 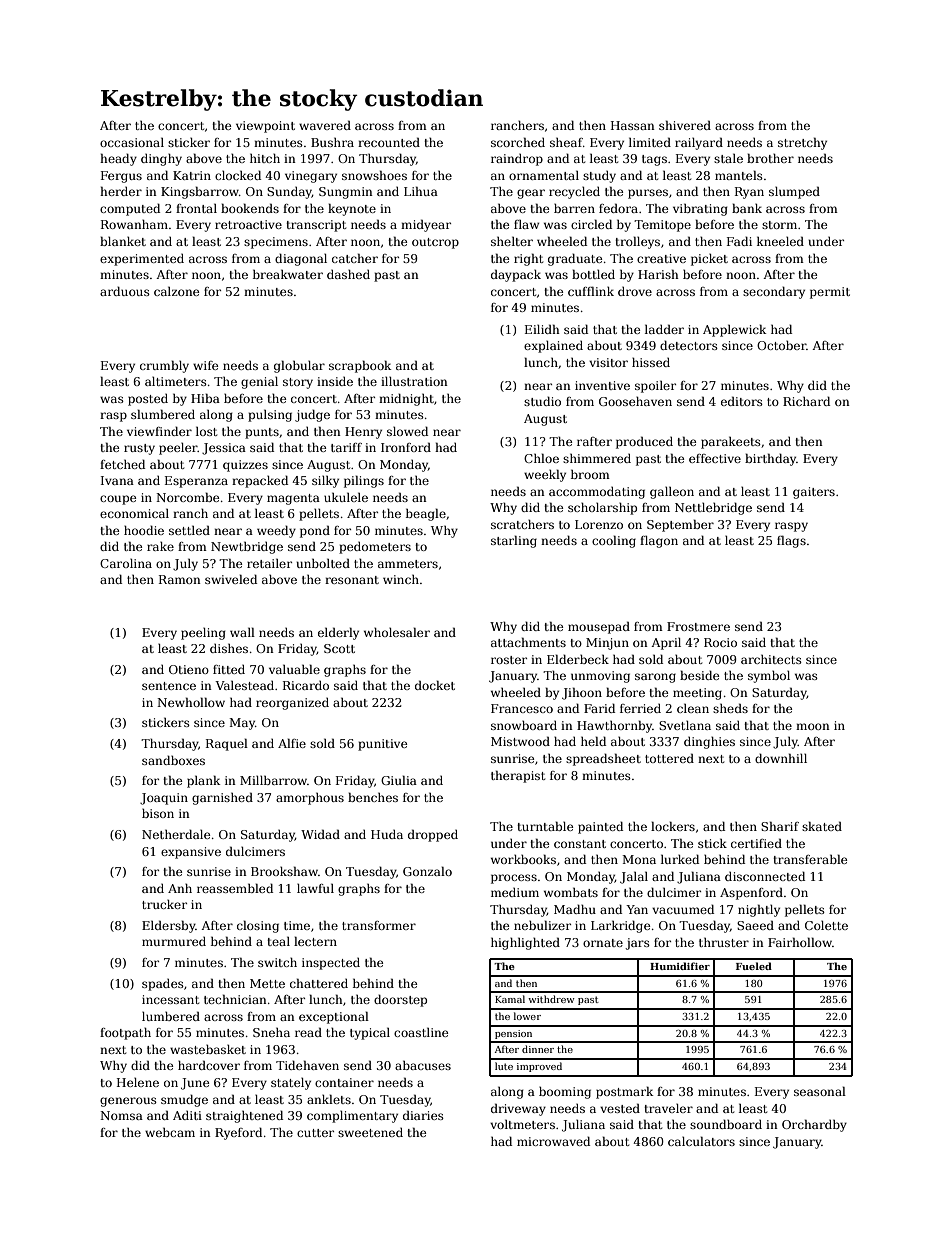 I want to click on Frostmere, so click(x=698, y=626).
